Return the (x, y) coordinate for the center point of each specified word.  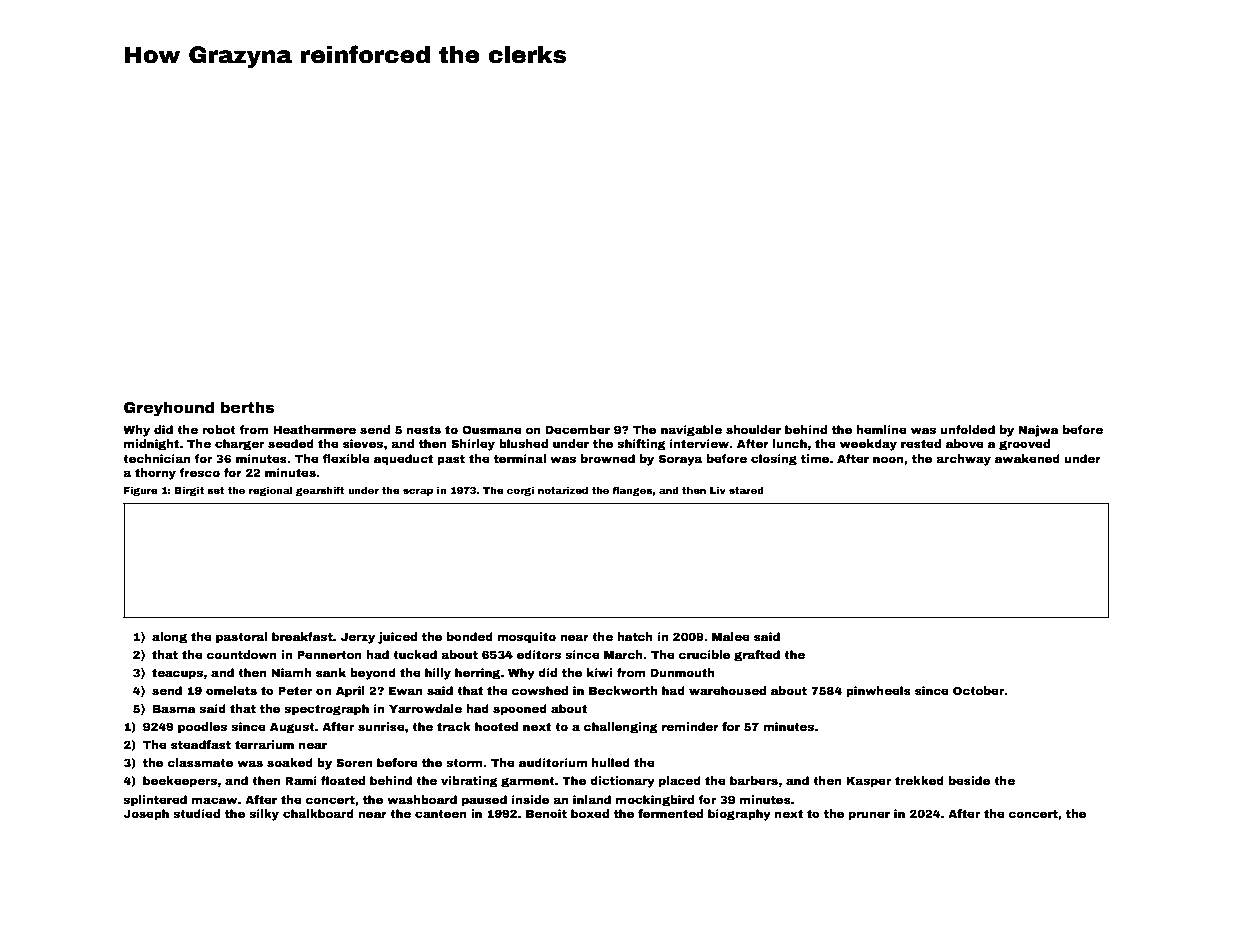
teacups (178, 674)
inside (530, 799)
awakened (1027, 458)
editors (539, 654)
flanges (632, 491)
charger (239, 445)
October (979, 690)
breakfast (302, 636)
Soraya (680, 460)
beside (969, 780)
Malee (731, 636)
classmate (200, 762)
